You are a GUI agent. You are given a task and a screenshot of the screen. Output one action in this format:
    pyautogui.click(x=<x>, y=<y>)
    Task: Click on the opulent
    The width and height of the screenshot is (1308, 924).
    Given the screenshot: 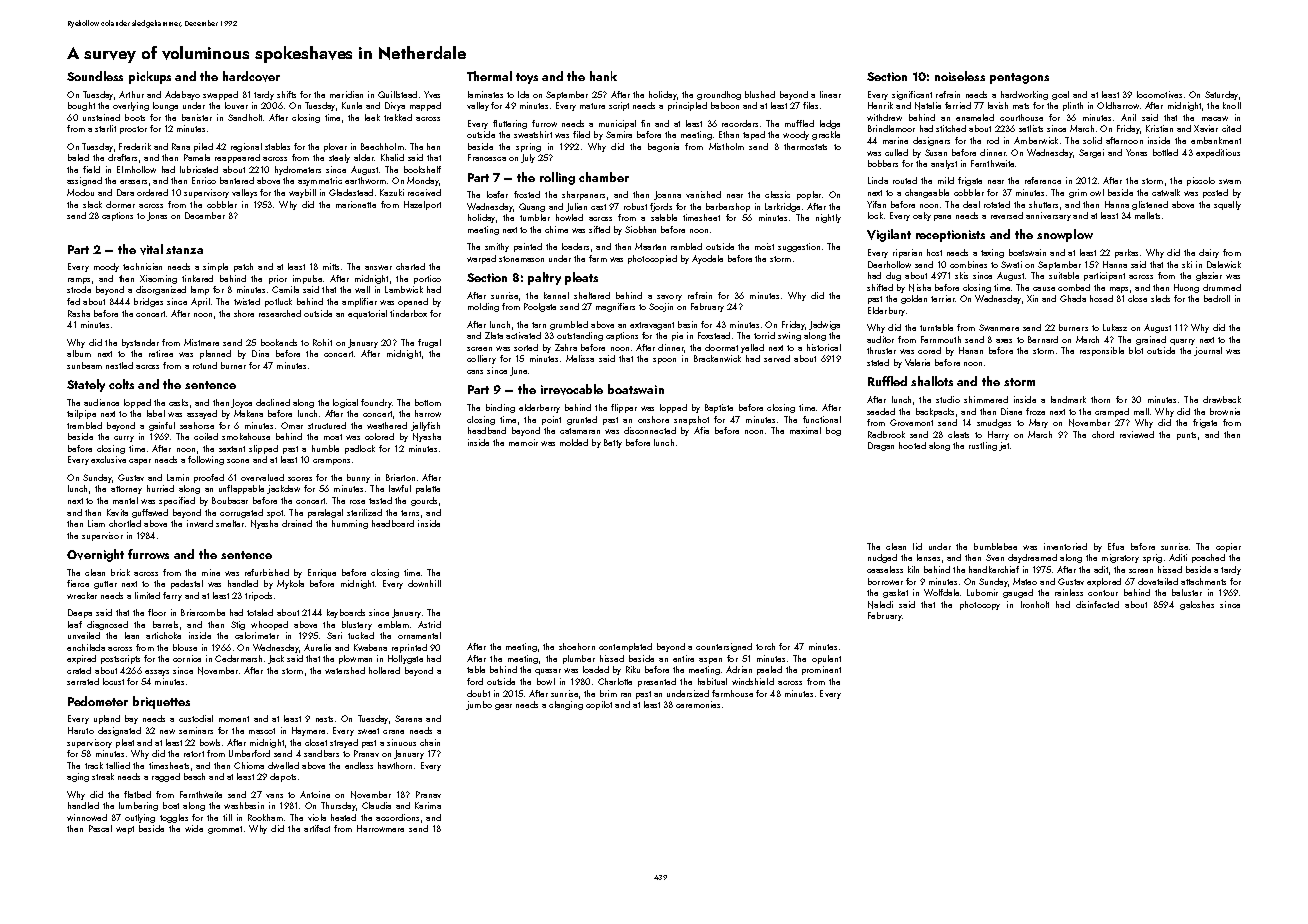 What is the action you would take?
    pyautogui.click(x=826, y=659)
